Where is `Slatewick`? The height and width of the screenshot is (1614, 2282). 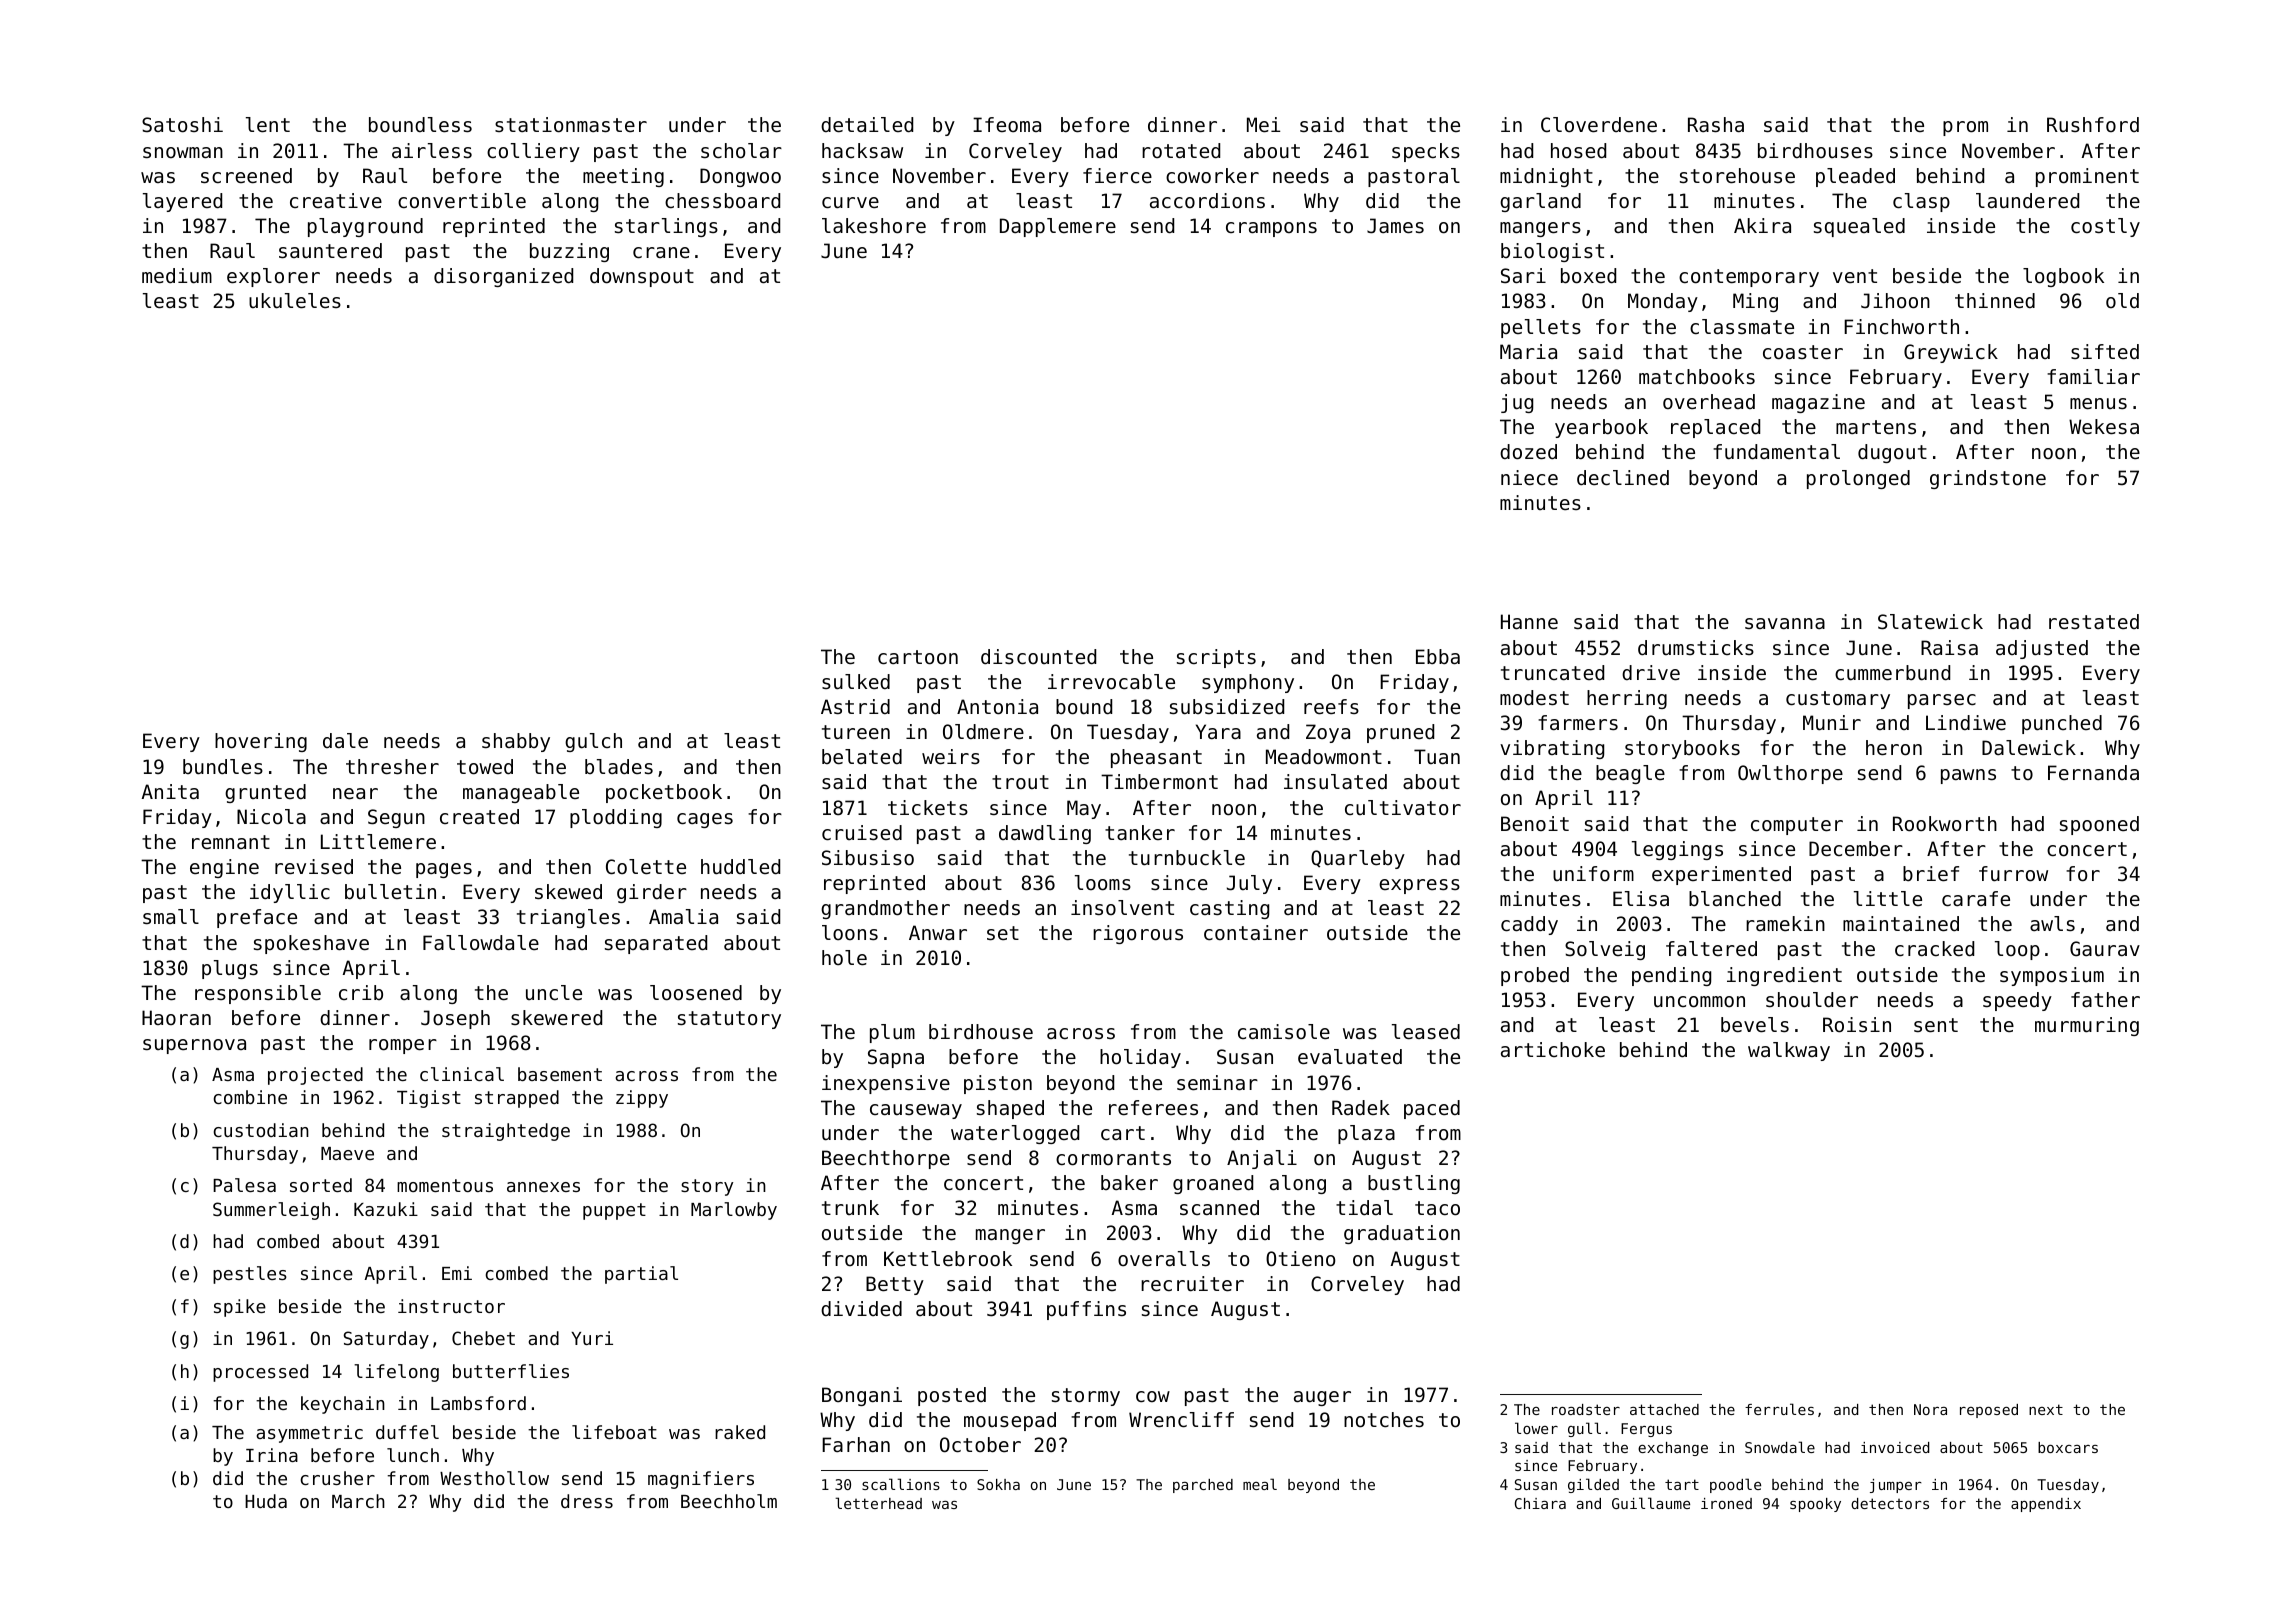 Slatewick is located at coordinates (1930, 622).
